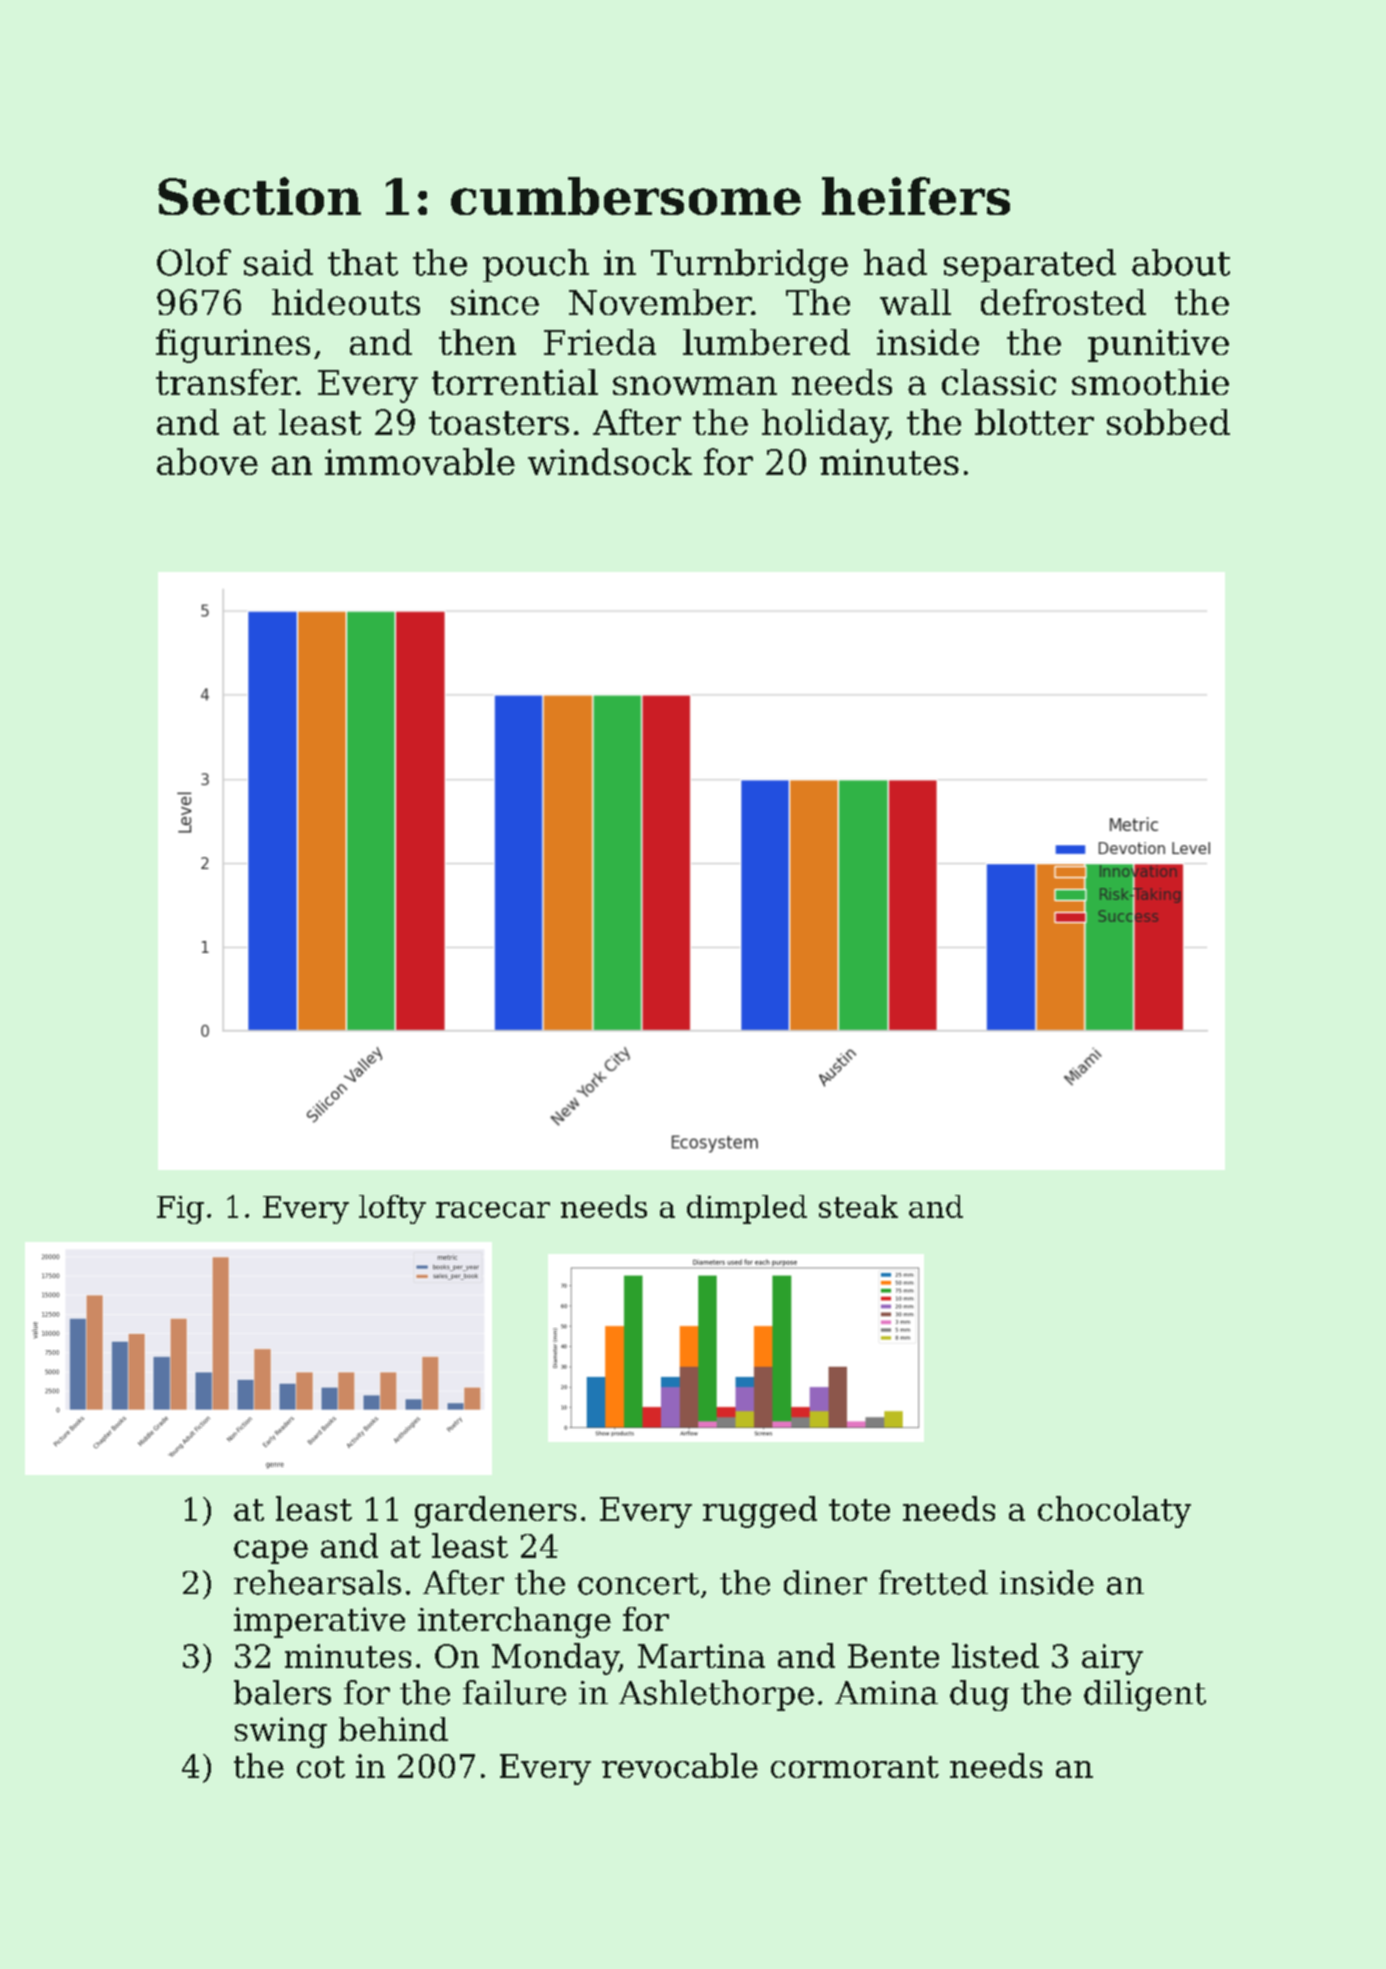 The height and width of the screenshot is (1969, 1386). What do you see at coordinates (493, 1210) in the screenshot?
I see `racecar` at bounding box center [493, 1210].
